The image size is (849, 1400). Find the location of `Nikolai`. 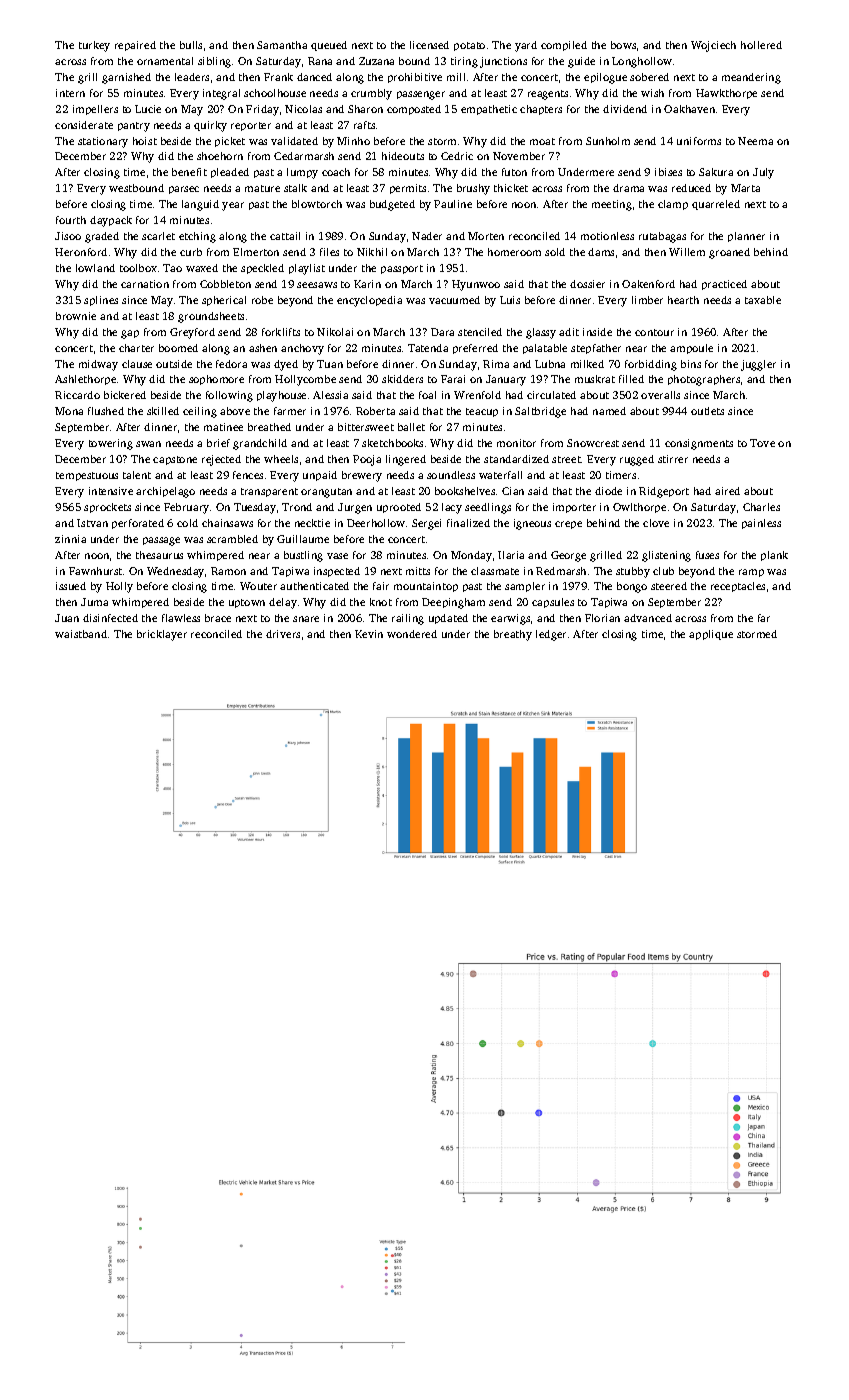

Nikolai is located at coordinates (335, 332).
